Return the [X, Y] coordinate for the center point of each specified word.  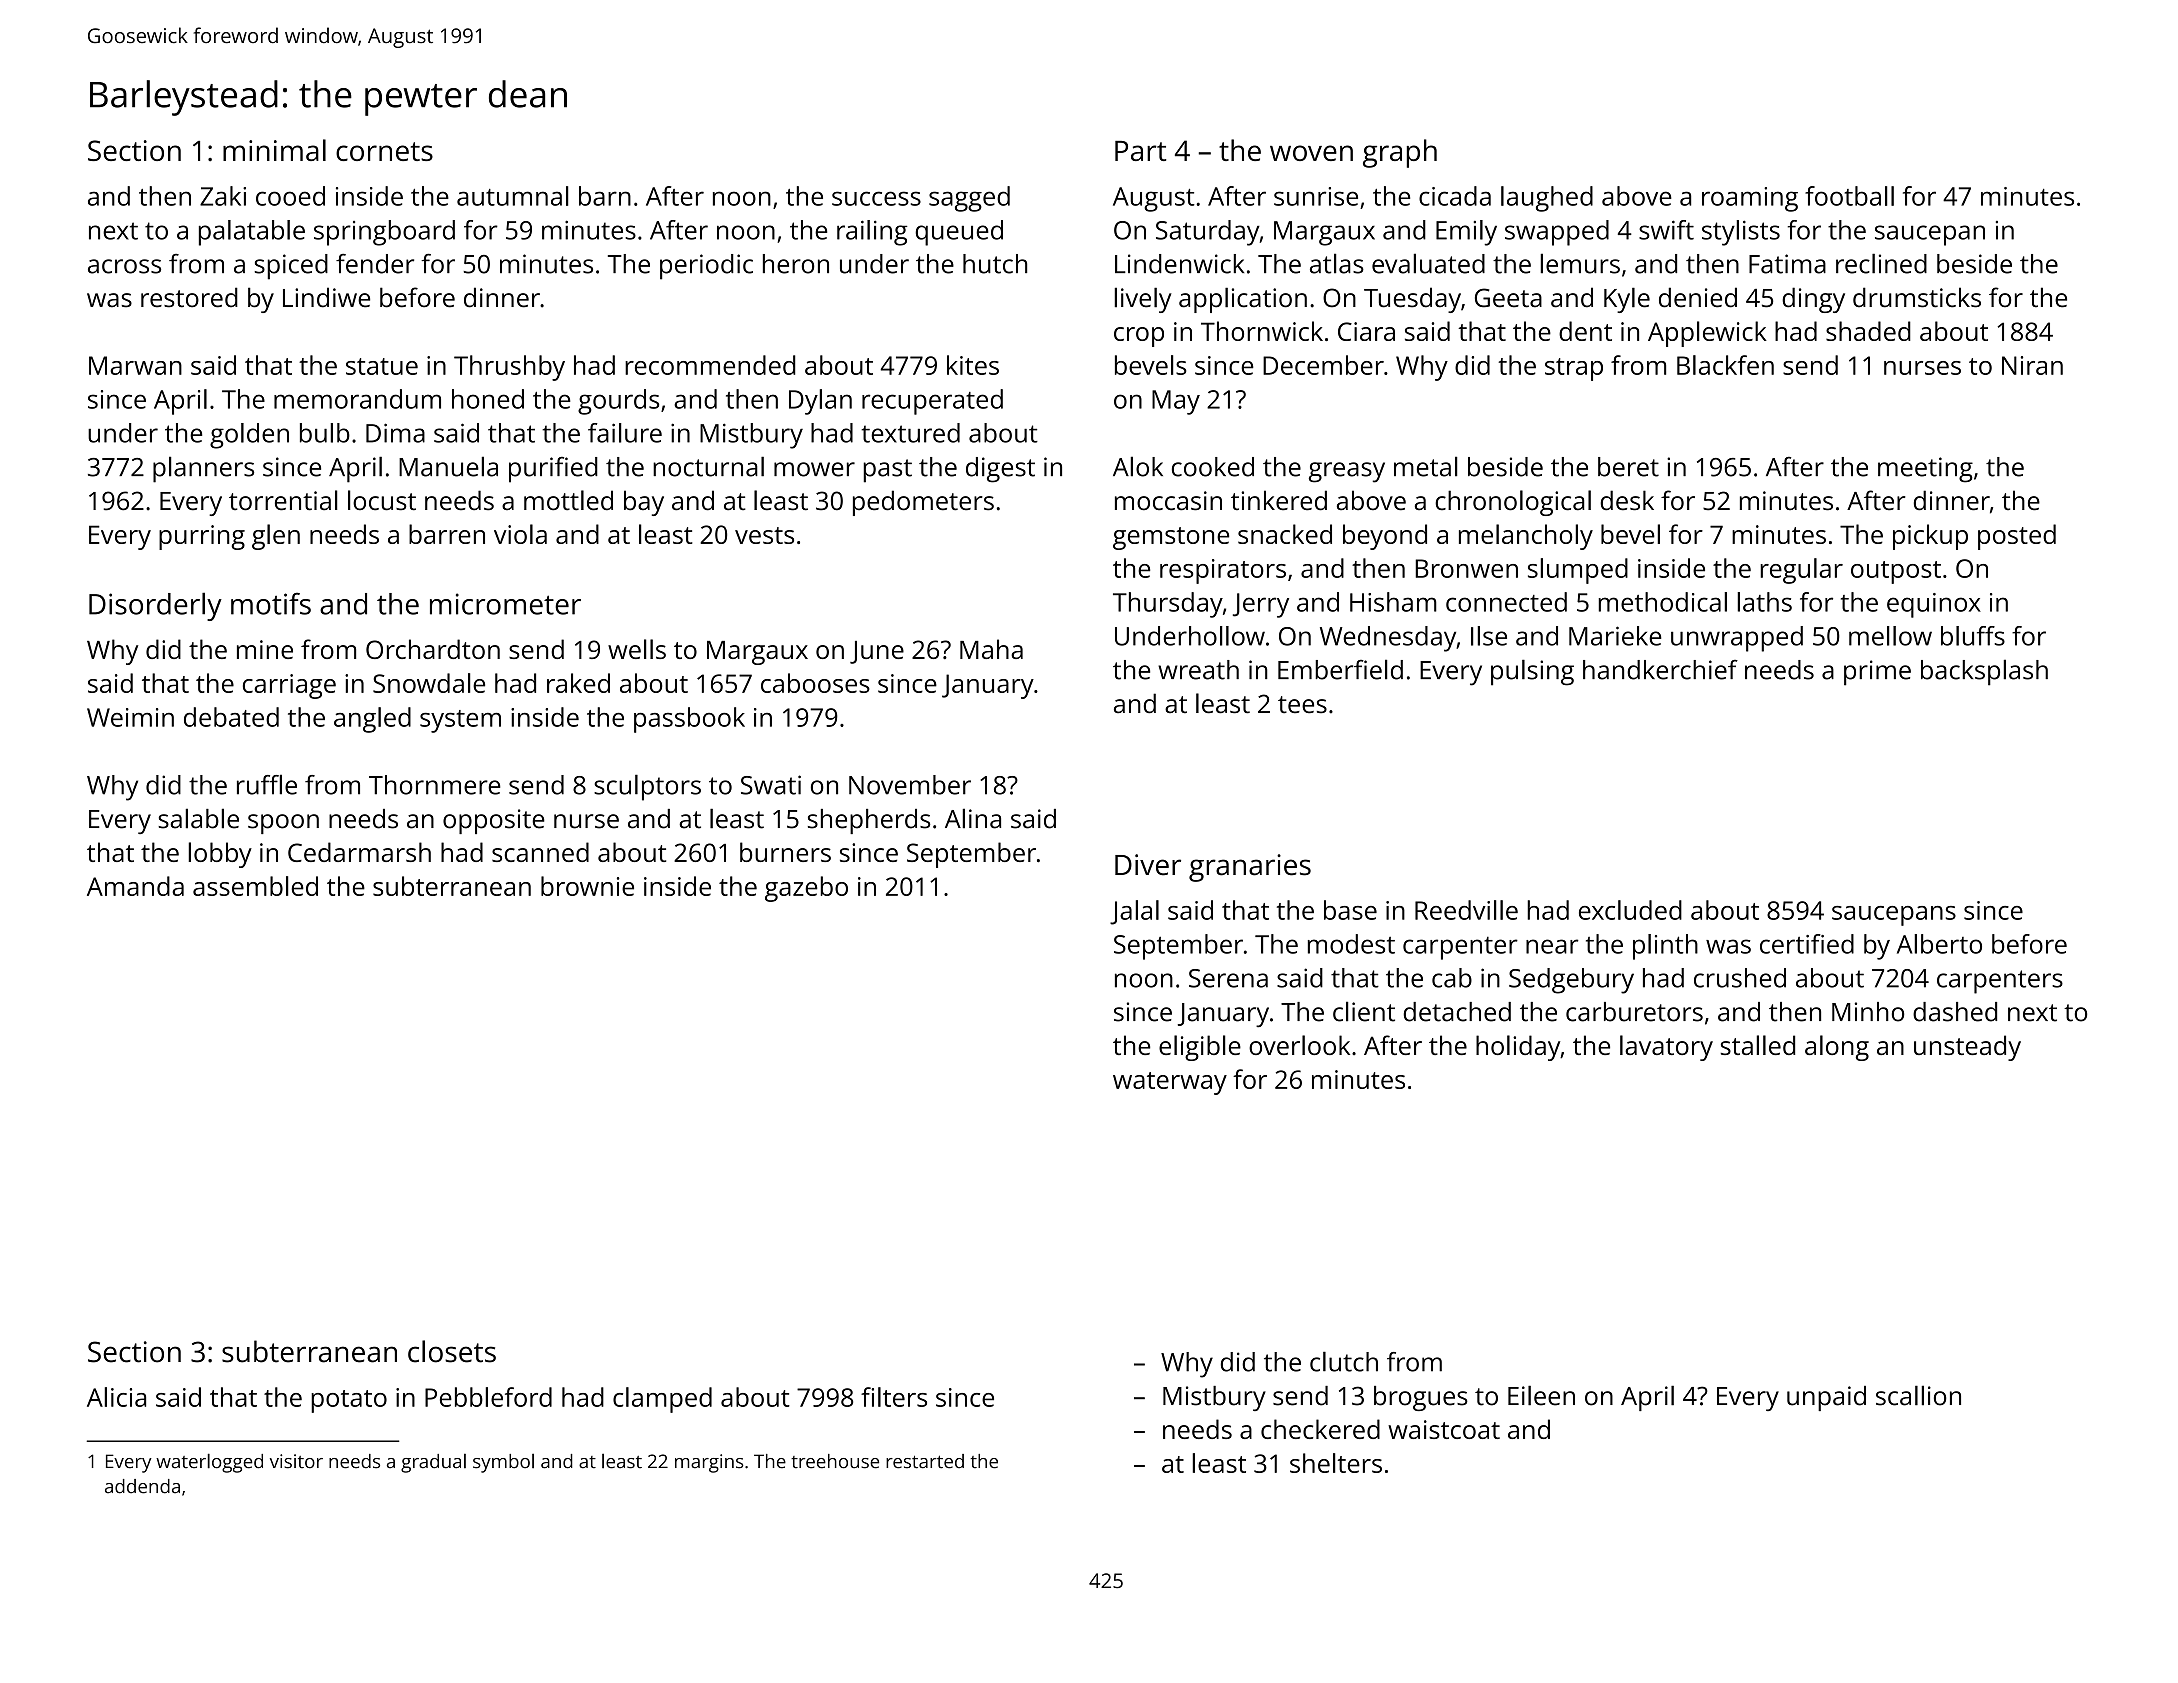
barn [605, 196]
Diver [1148, 865]
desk [1627, 500]
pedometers [923, 503]
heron [796, 264]
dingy [1813, 300]
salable [198, 818]
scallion [1918, 1395]
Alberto [1939, 944]
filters [894, 1397]
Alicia [116, 1397]
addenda [142, 1486]
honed [488, 399]
